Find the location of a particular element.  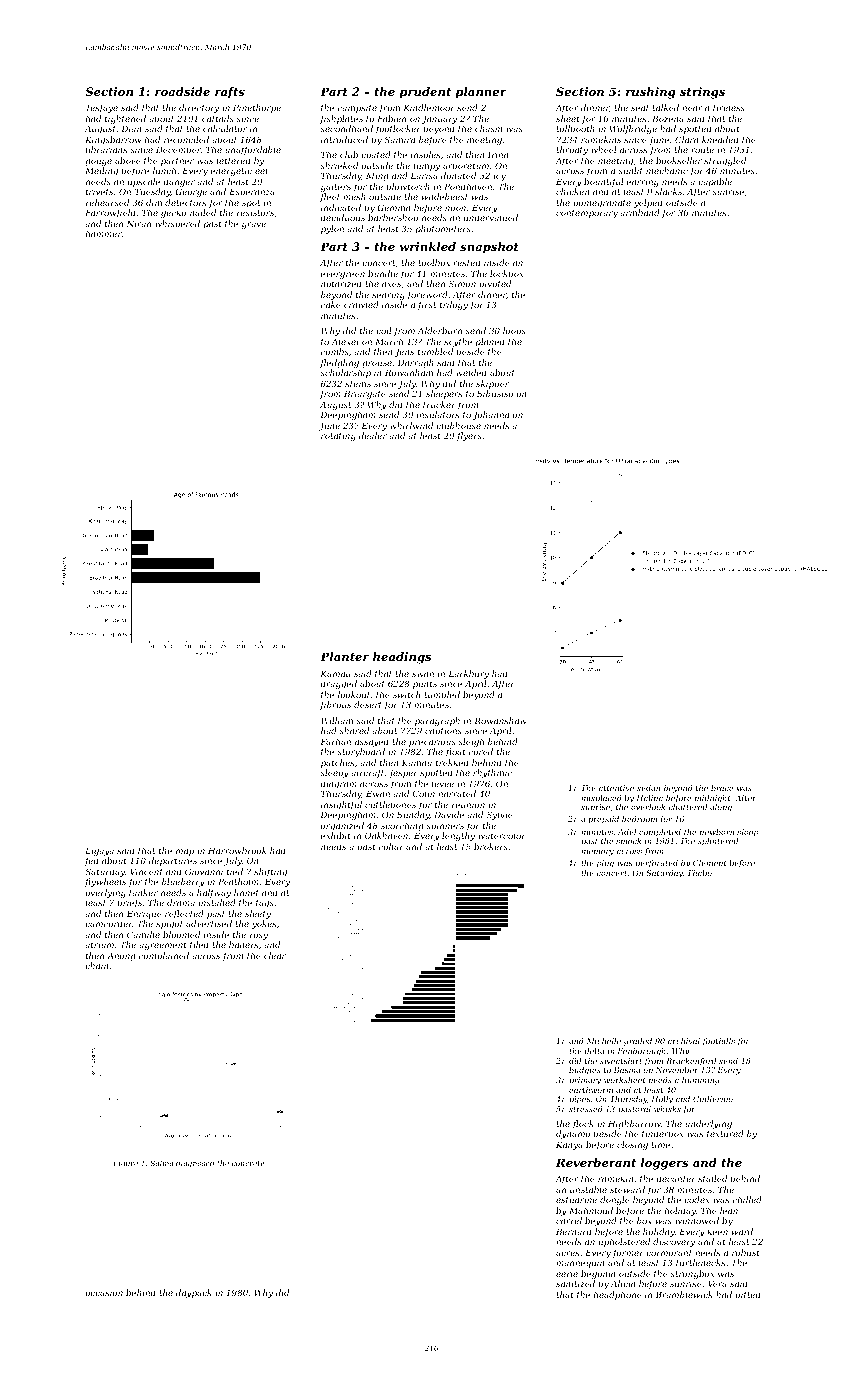

occasion is located at coordinates (104, 1293).
